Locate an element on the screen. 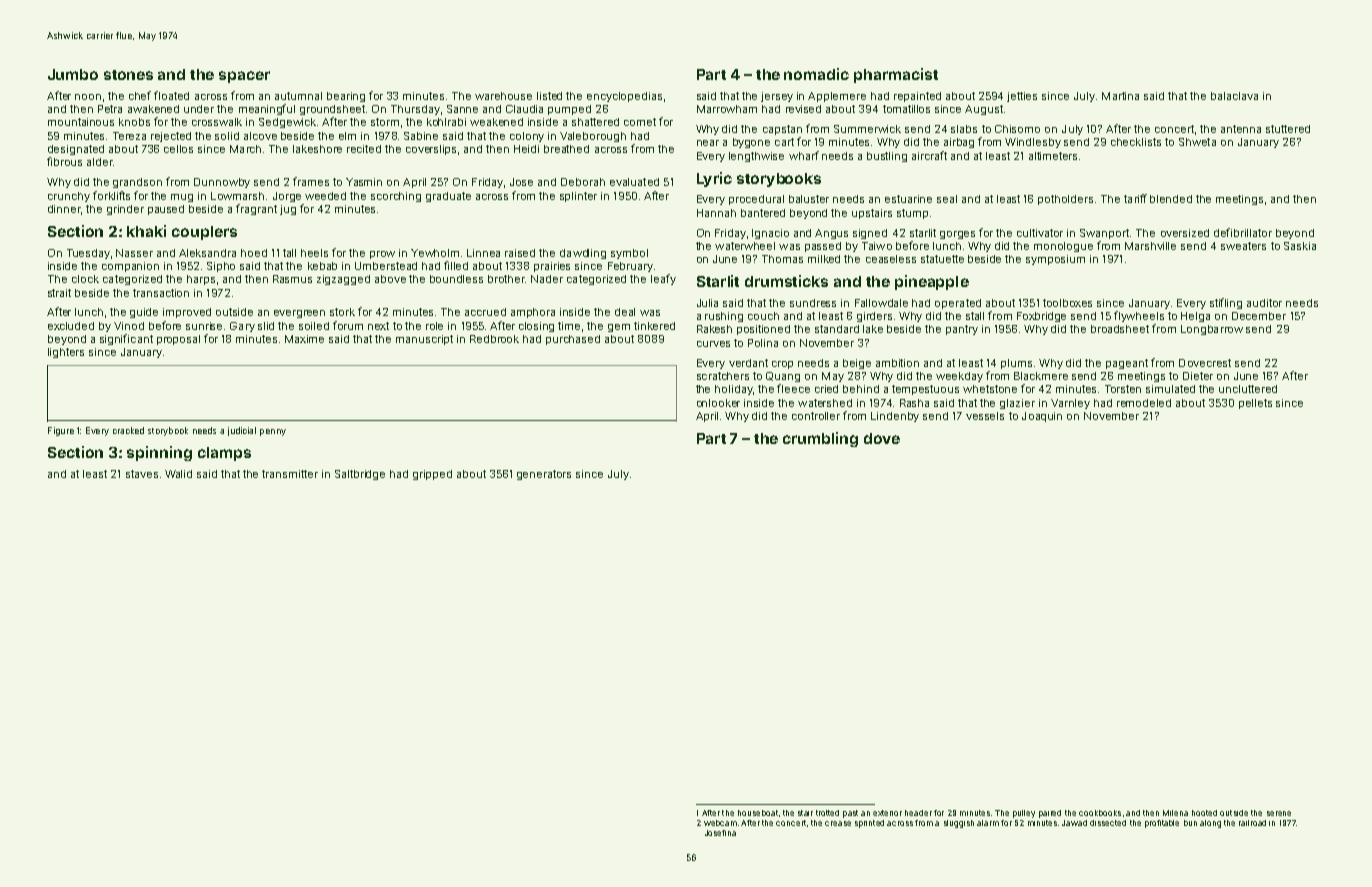 The width and height of the screenshot is (1372, 887). Martina is located at coordinates (1120, 96).
